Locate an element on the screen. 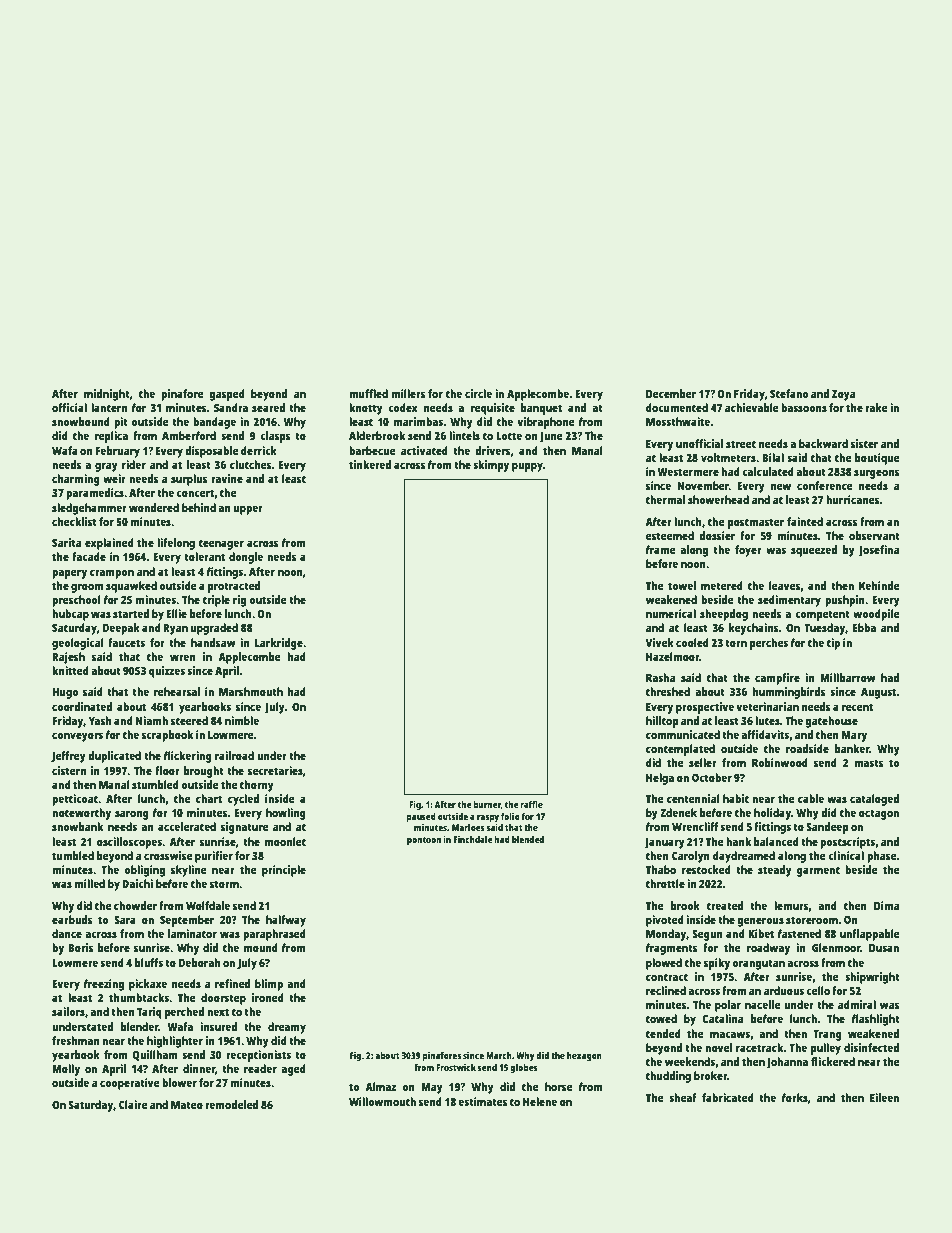  forks is located at coordinates (795, 1097).
